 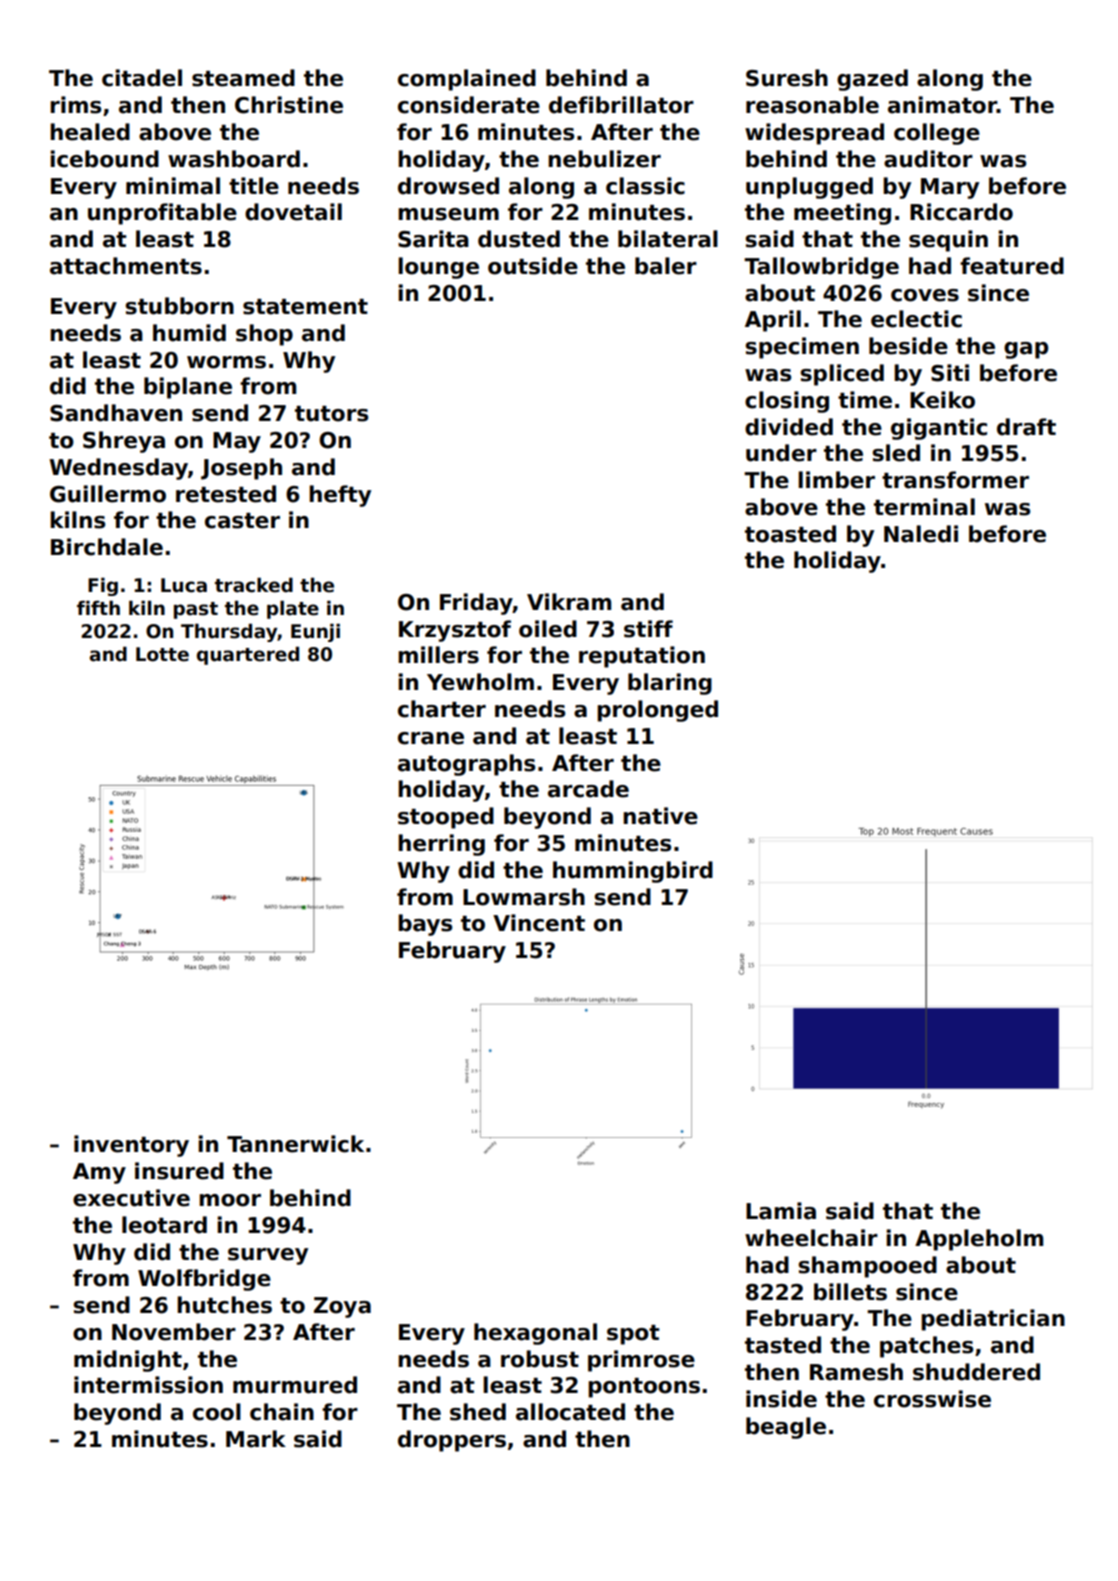 I want to click on inventory, so click(x=131, y=1146).
